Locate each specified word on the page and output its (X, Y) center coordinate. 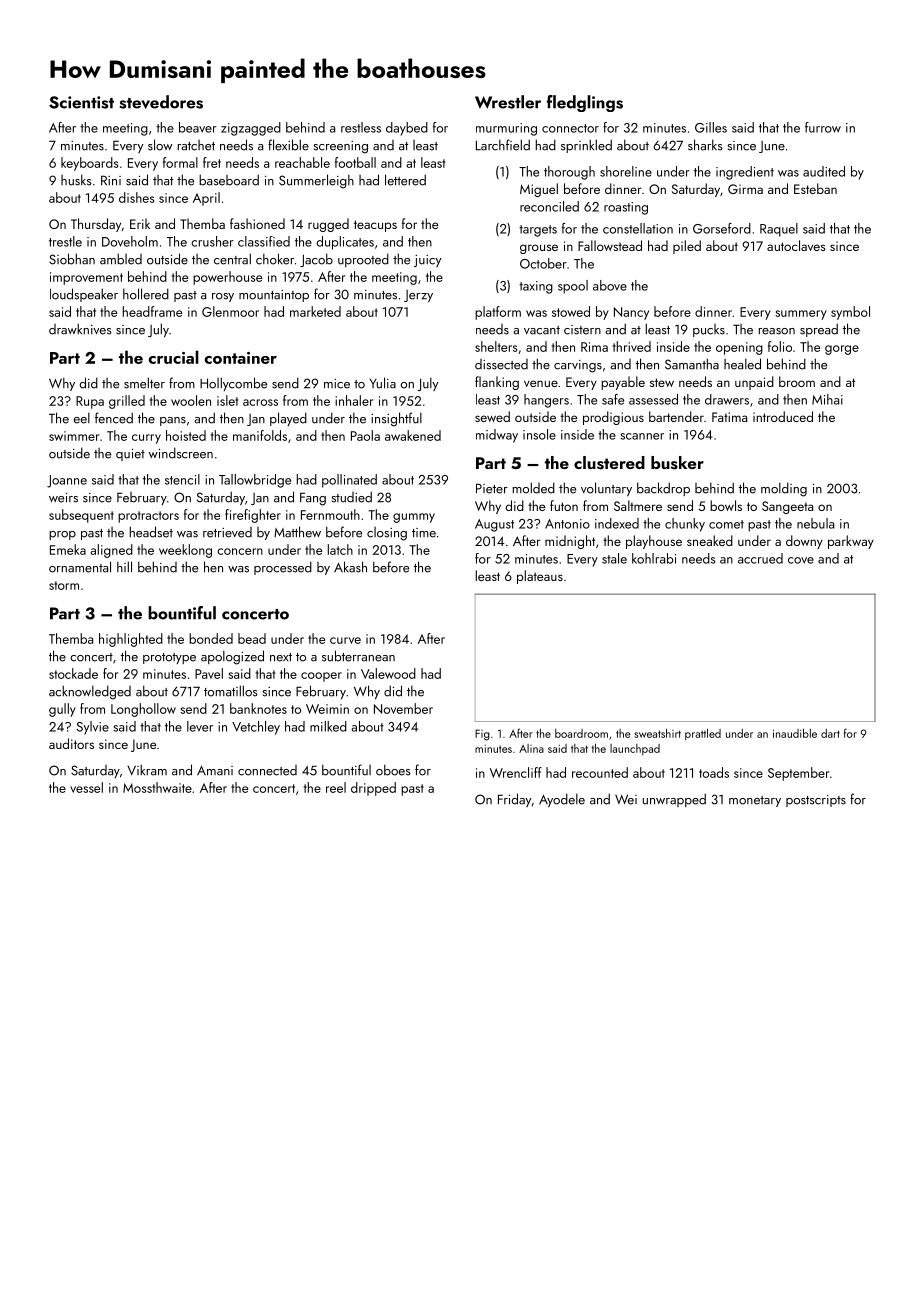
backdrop (663, 489)
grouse (539, 249)
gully (62, 710)
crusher (212, 241)
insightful (396, 419)
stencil (182, 479)
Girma (745, 189)
